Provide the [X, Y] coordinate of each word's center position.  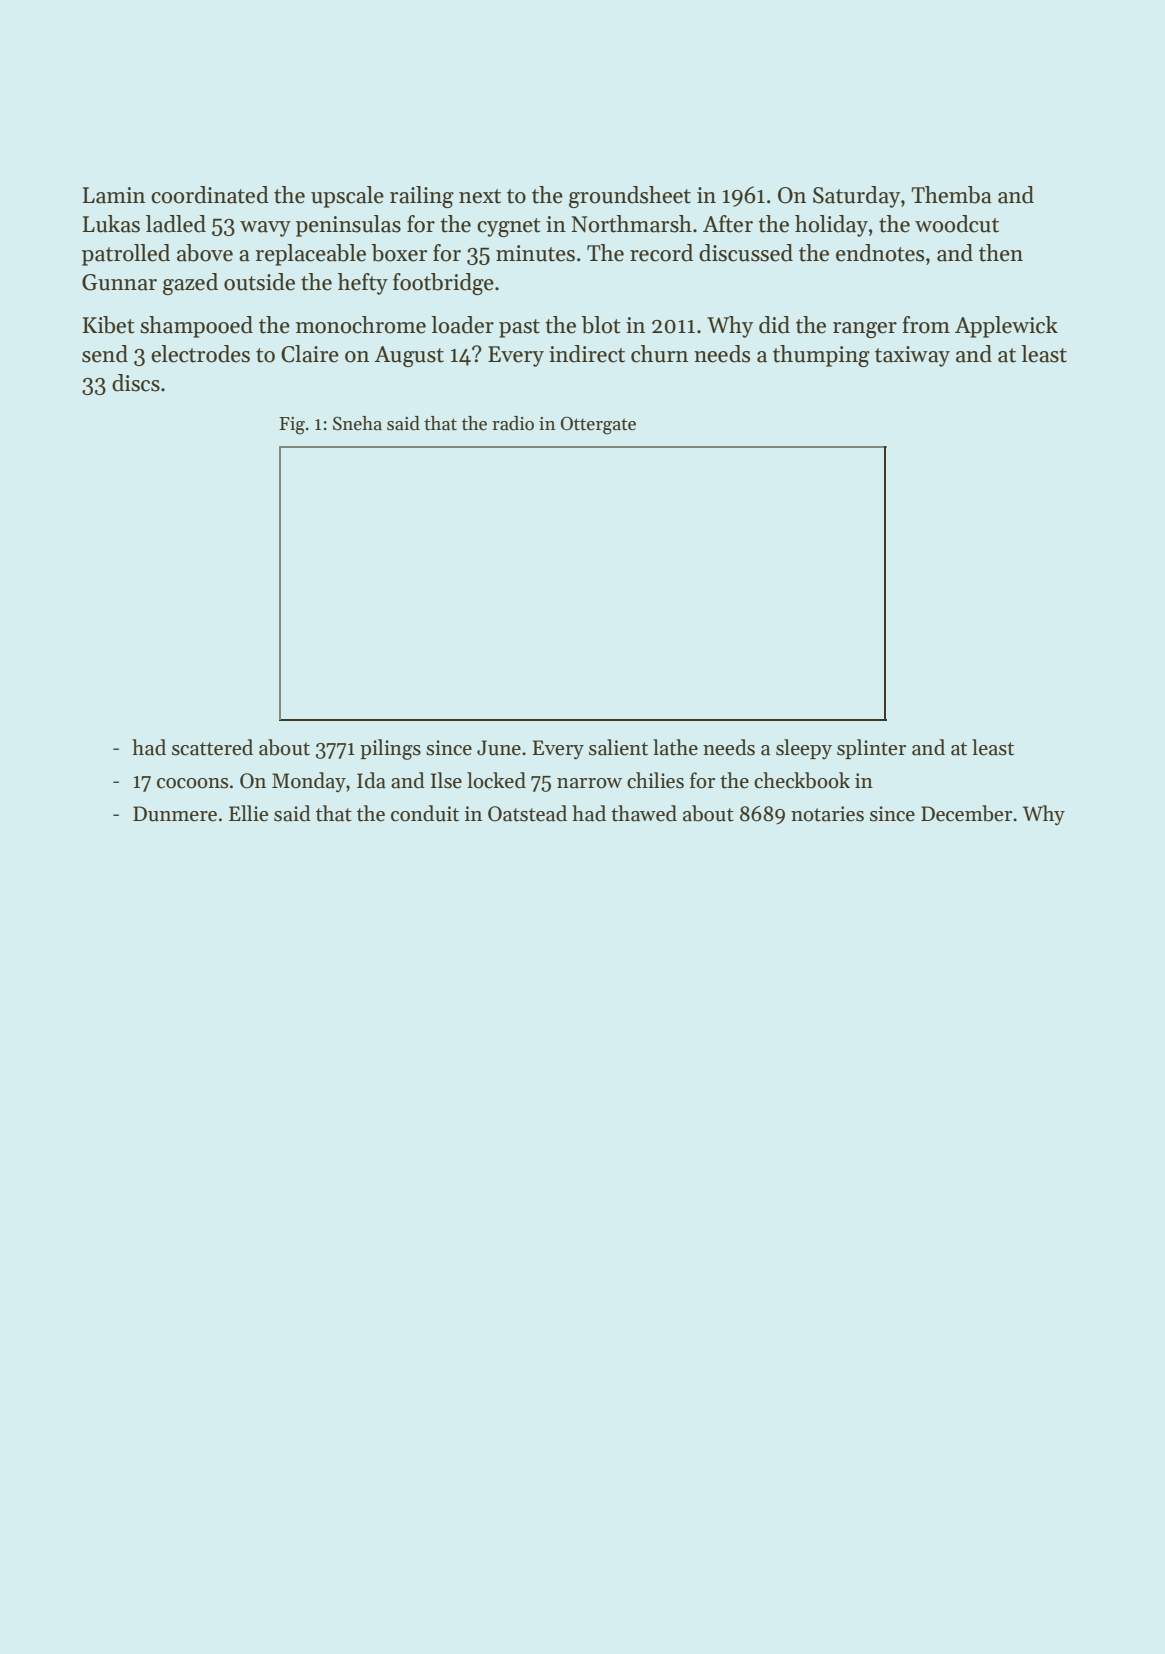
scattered [212, 747]
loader [462, 325]
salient [618, 747]
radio [513, 423]
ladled [176, 224]
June [499, 748]
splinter [871, 749]
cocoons [192, 783]
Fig [292, 426]
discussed [746, 253]
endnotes [880, 253]
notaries [827, 814]
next [480, 196]
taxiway [912, 356]
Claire [310, 354]
